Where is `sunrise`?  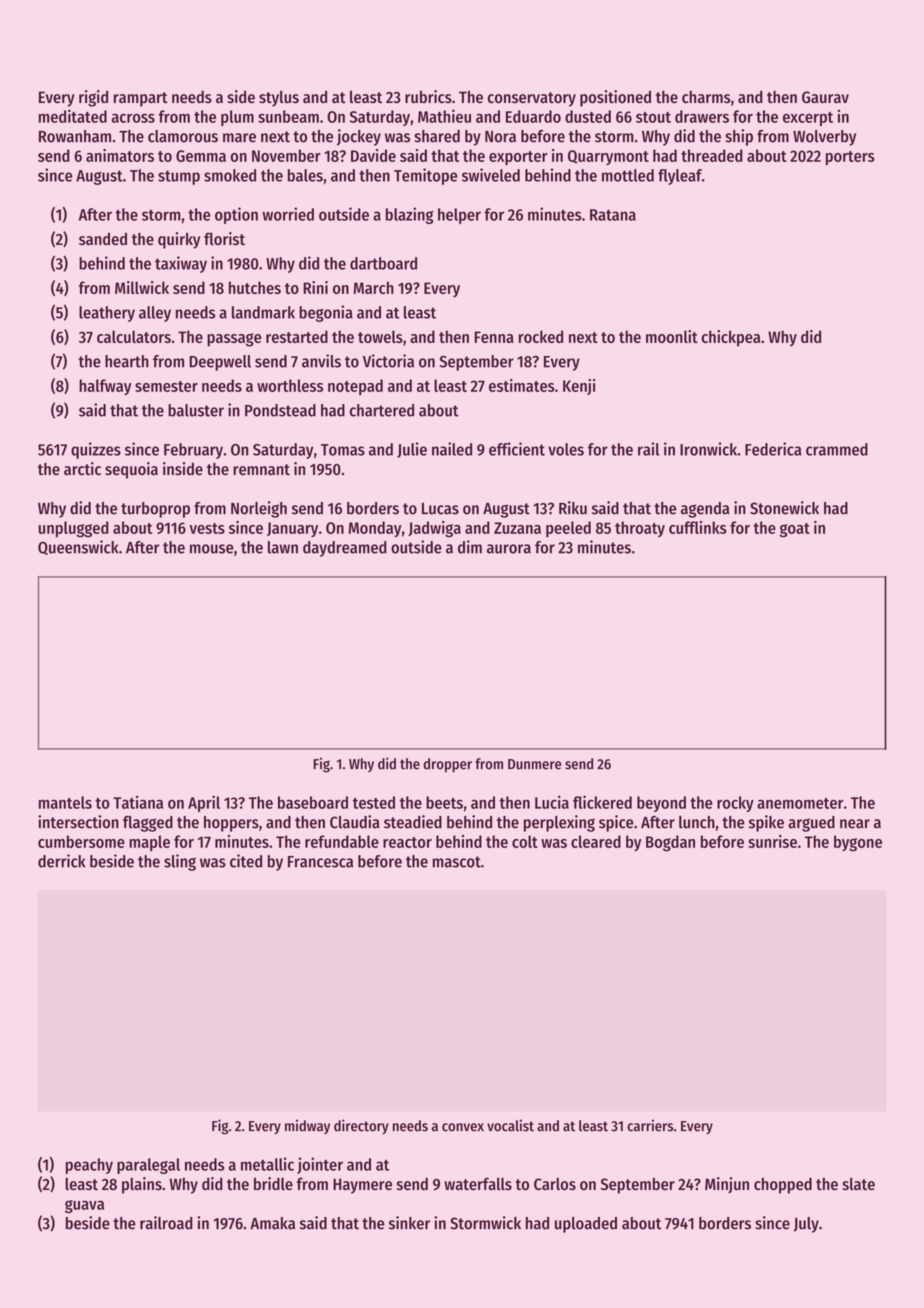 sunrise is located at coordinates (772, 841).
